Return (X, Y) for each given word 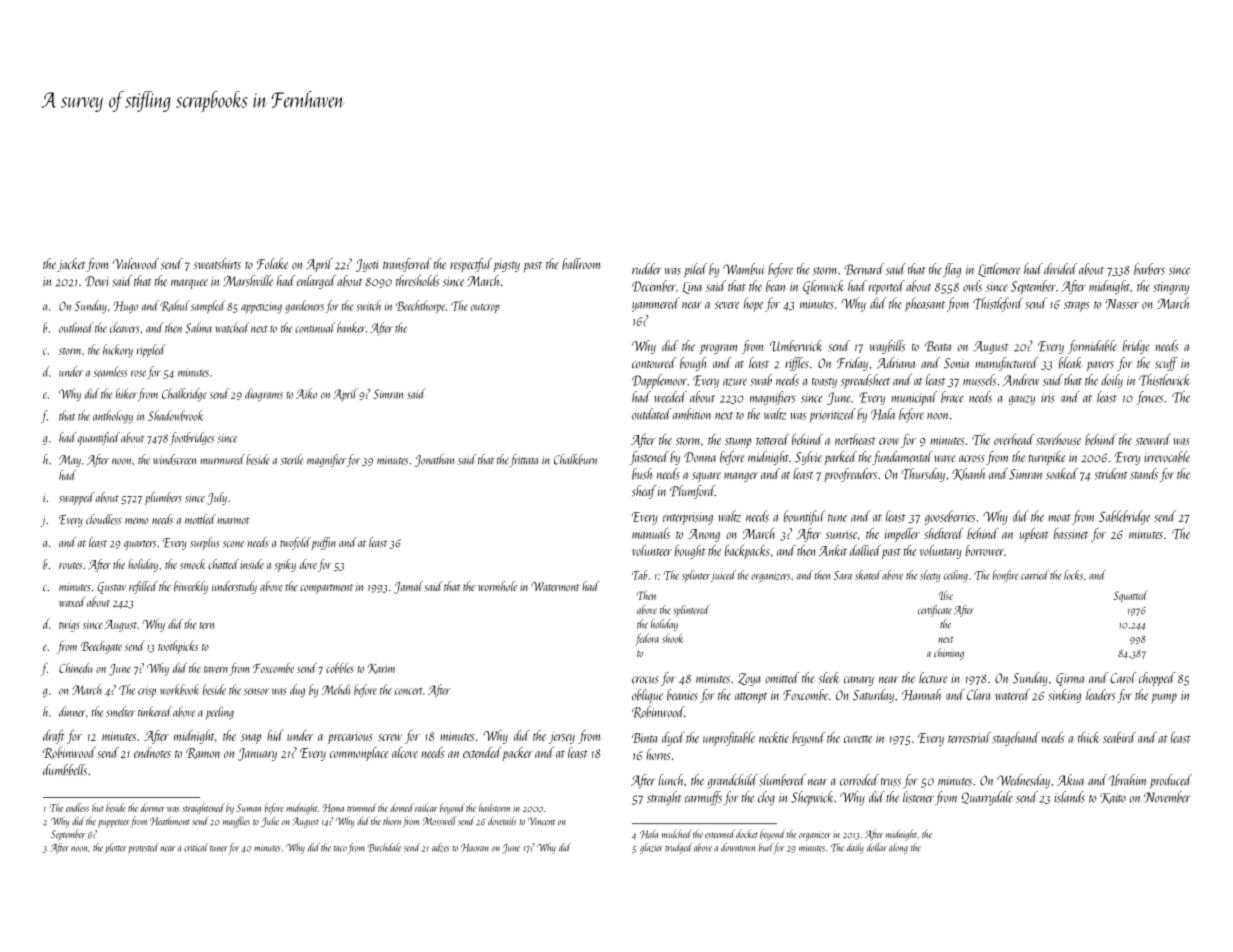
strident (1111, 474)
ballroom (581, 263)
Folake (272, 264)
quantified (99, 439)
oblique (647, 696)
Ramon (203, 753)
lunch (671, 780)
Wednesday (1023, 781)
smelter (120, 711)
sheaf (644, 492)
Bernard (864, 269)
